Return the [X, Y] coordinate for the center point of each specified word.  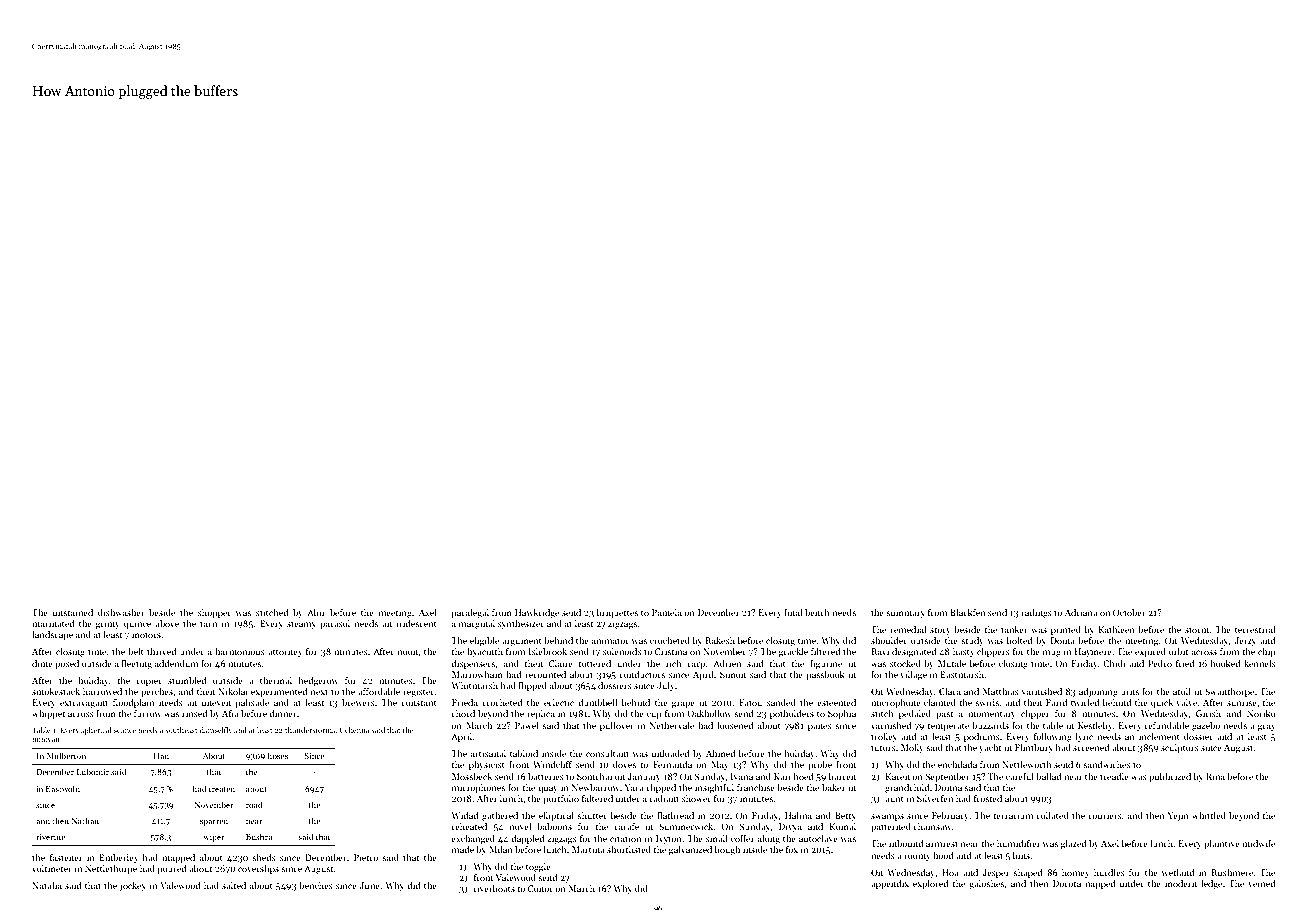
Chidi [1114, 663]
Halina [798, 815]
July [666, 686]
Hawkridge [537, 613]
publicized [1170, 777]
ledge [1211, 884]
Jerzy [1245, 641]
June [370, 885]
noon [408, 652]
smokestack [56, 691]
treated [222, 788]
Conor [540, 888]
